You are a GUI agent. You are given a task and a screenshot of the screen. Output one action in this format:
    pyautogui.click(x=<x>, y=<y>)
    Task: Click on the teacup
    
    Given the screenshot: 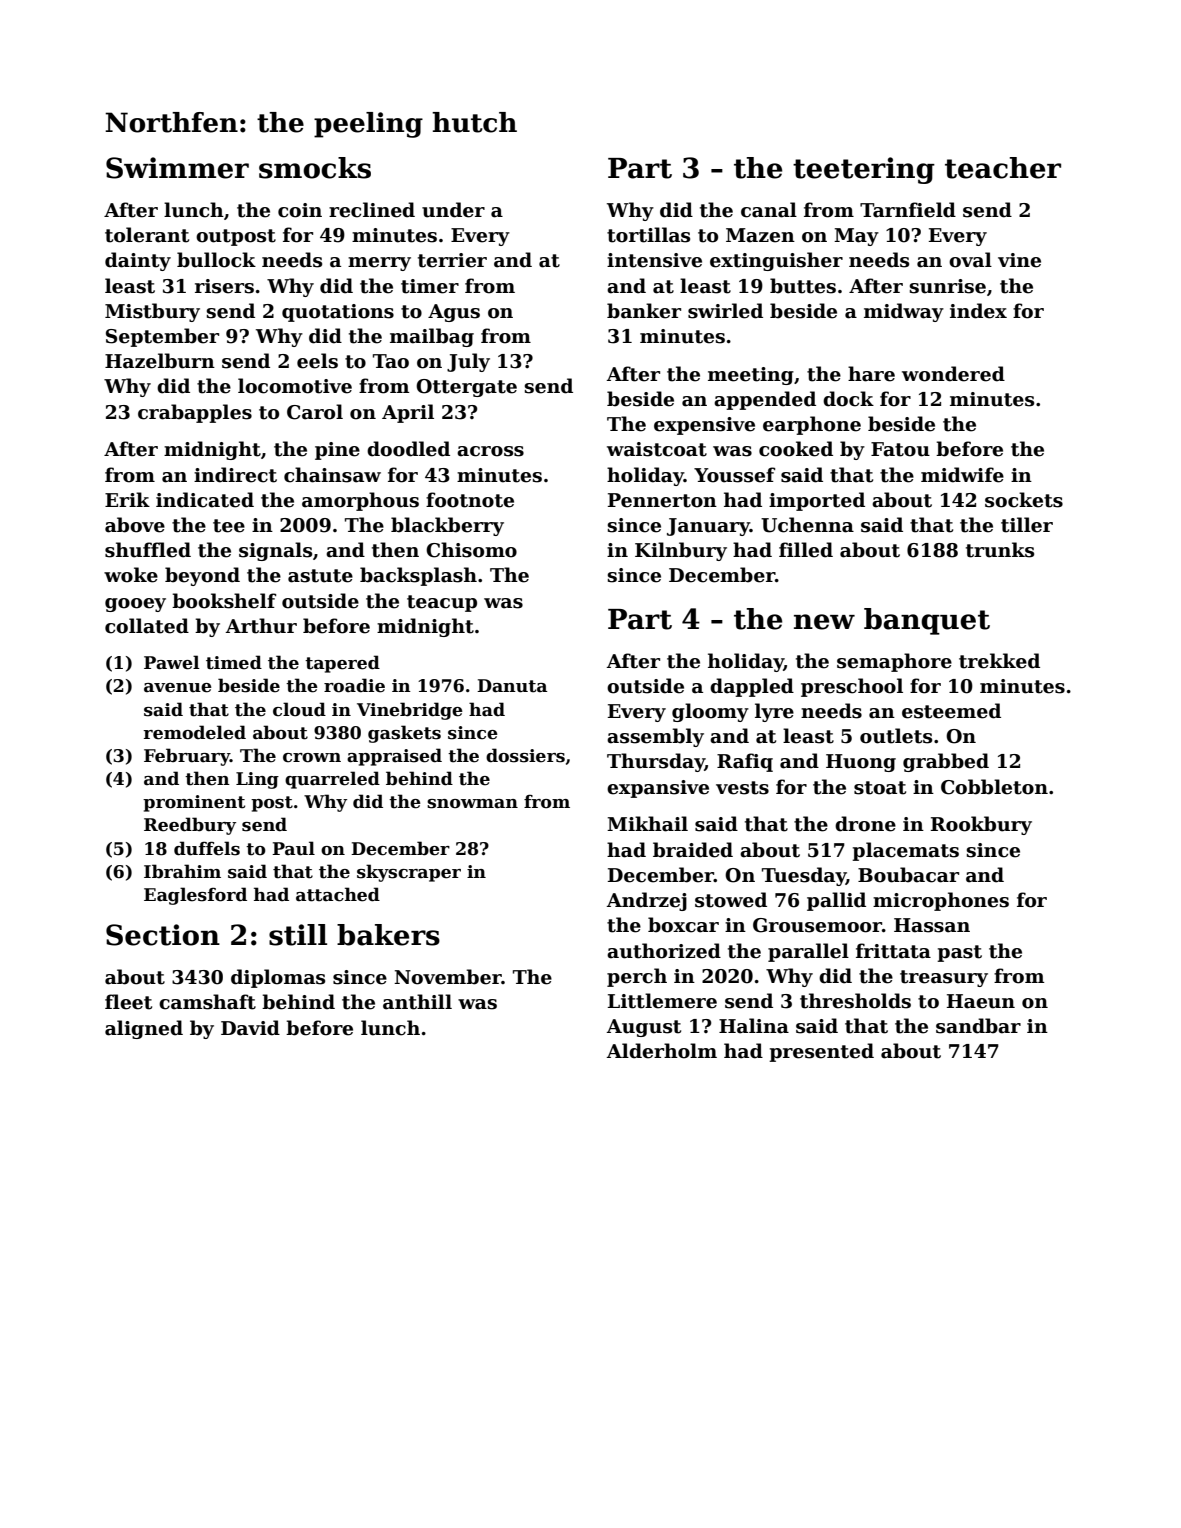 What is the action you would take?
    pyautogui.click(x=442, y=603)
